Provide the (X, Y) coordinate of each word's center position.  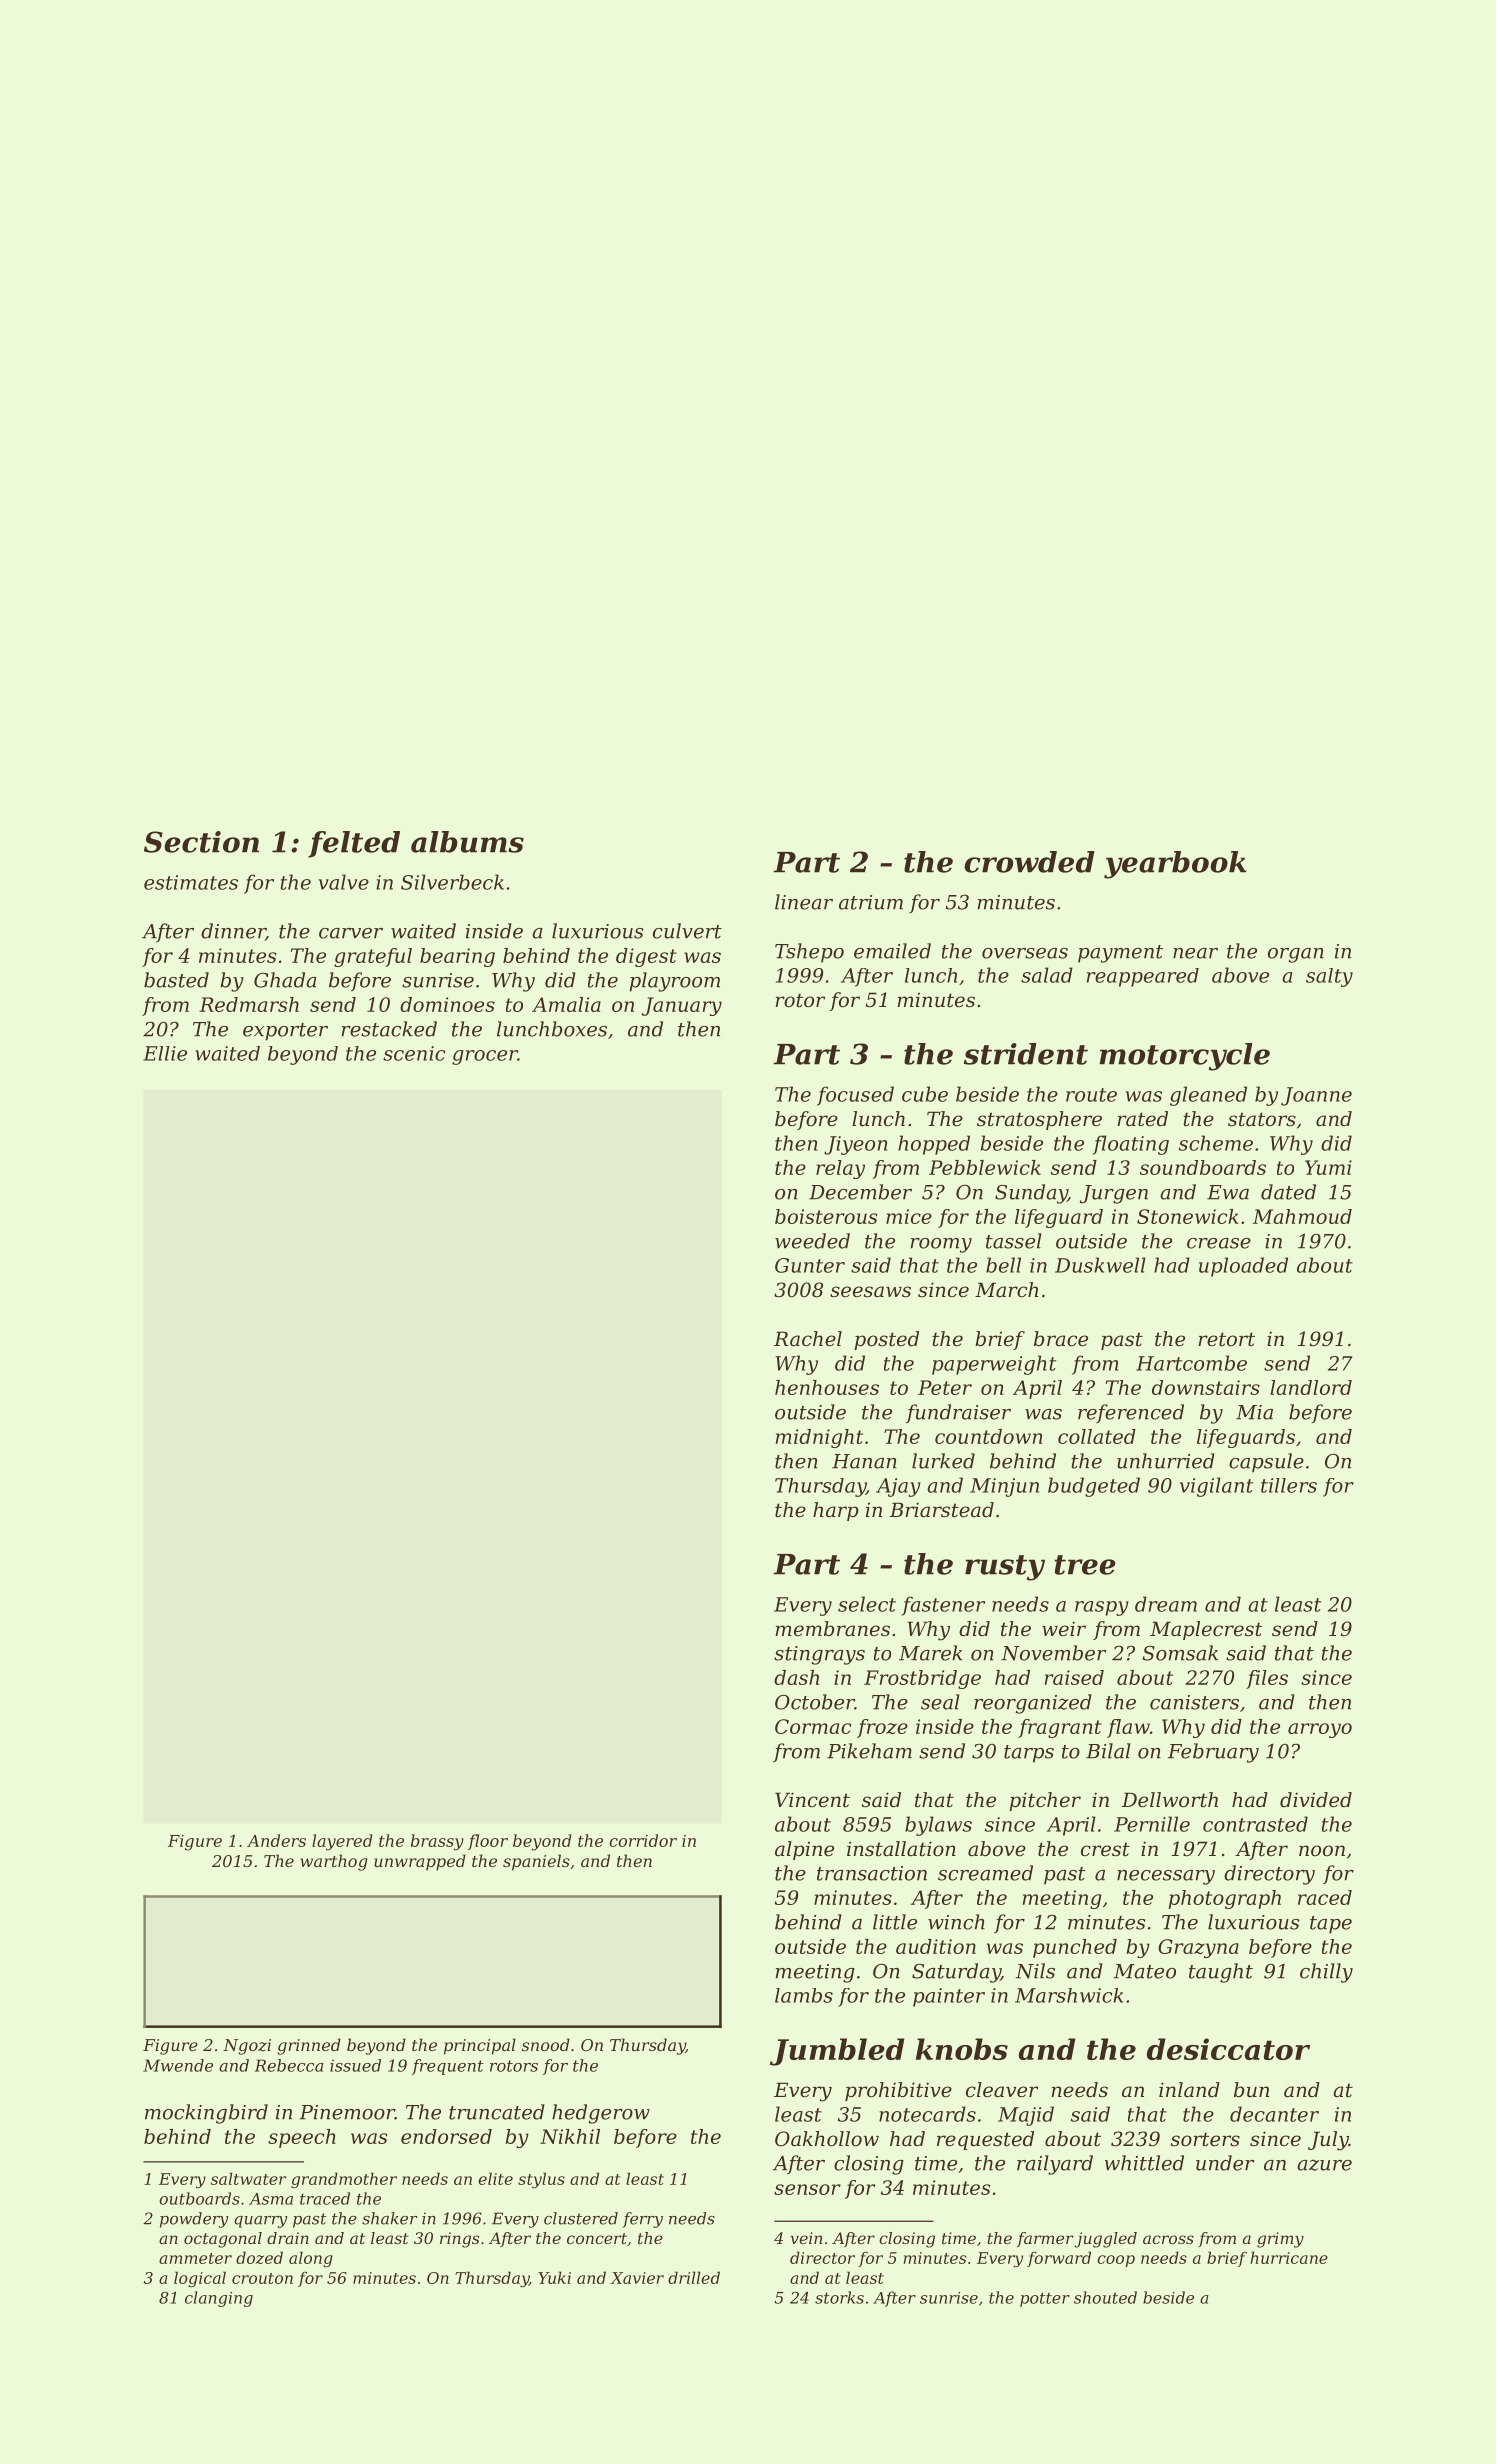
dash (796, 1677)
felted (354, 844)
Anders (276, 1840)
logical (200, 2279)
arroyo (1320, 1730)
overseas (1025, 953)
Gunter (810, 1265)
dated (1288, 1192)
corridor (643, 1840)
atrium (871, 902)
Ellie (165, 1053)
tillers (1289, 1485)
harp (836, 1511)
